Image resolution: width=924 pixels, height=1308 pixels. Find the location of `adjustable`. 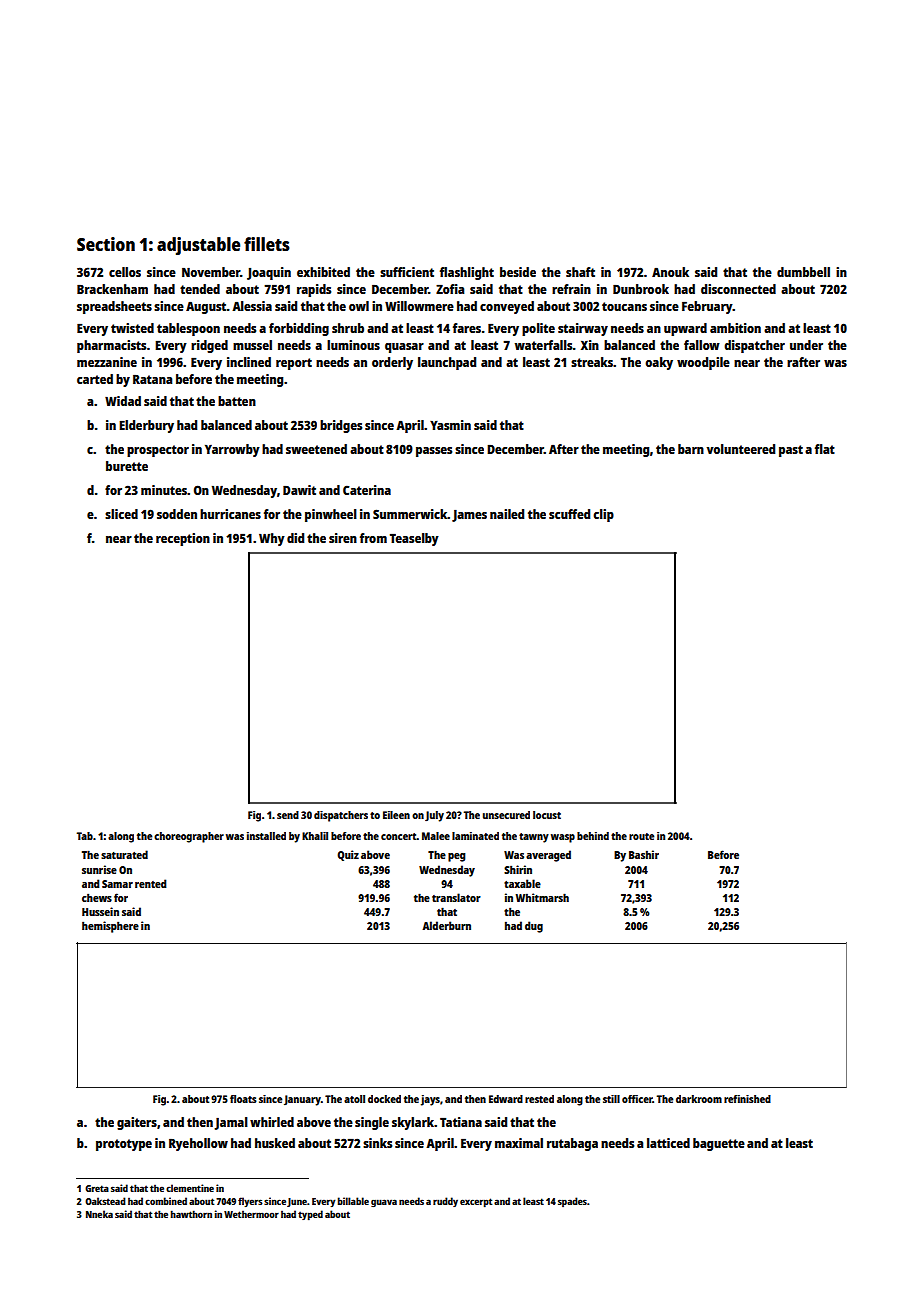

adjustable is located at coordinates (198, 246).
